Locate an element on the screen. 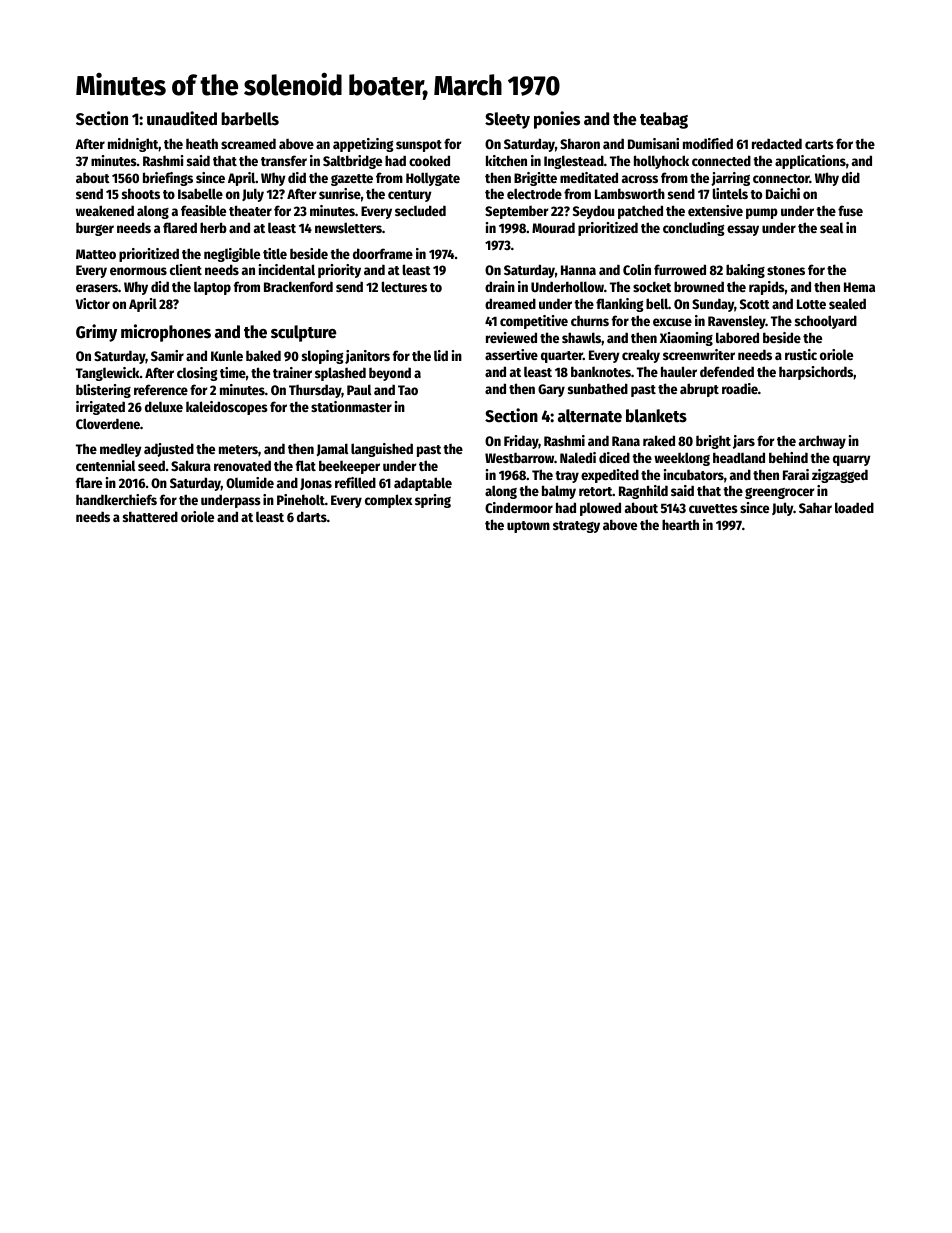 This screenshot has width=952, height=1233. strategy is located at coordinates (576, 527).
